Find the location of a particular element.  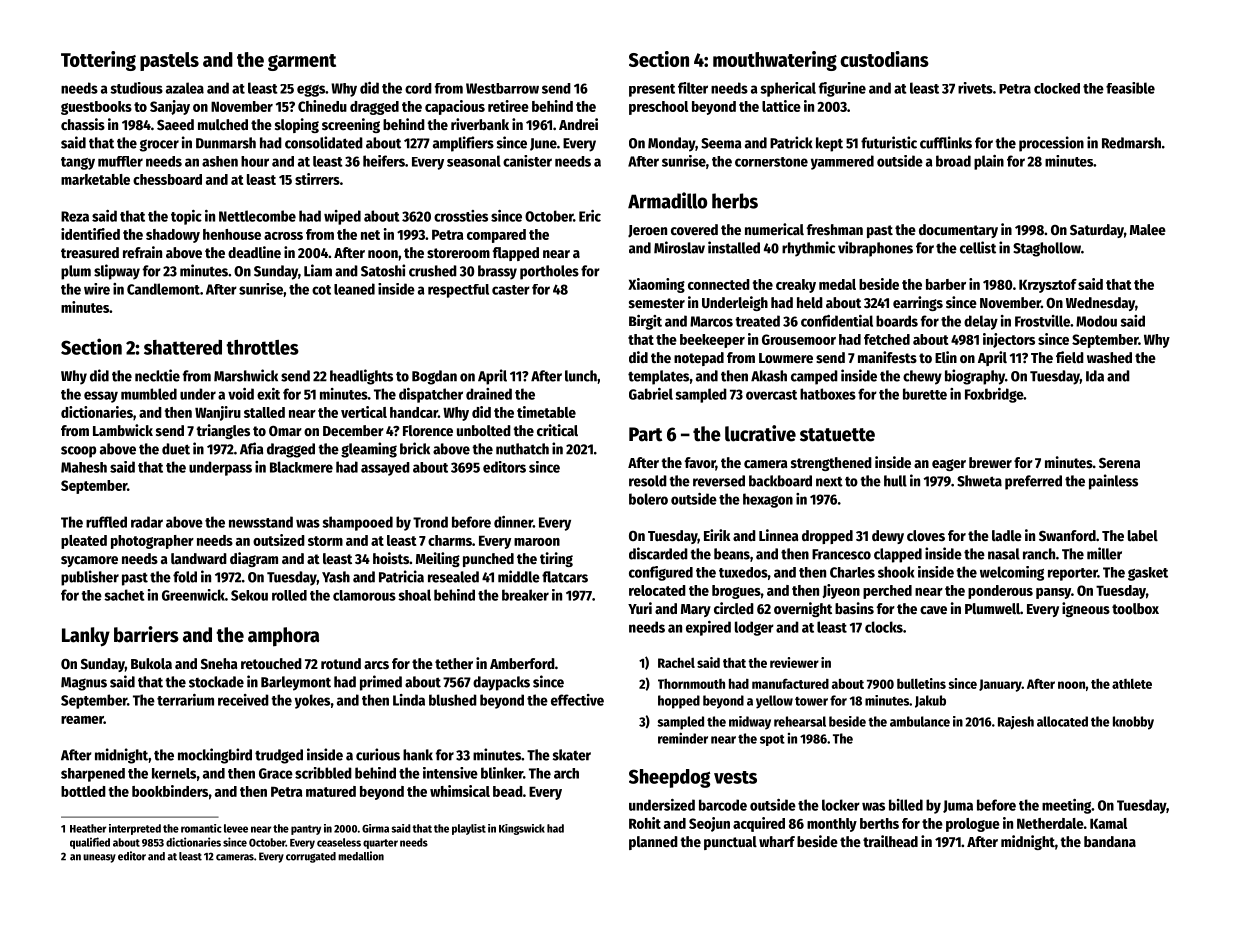

planned is located at coordinates (653, 843).
